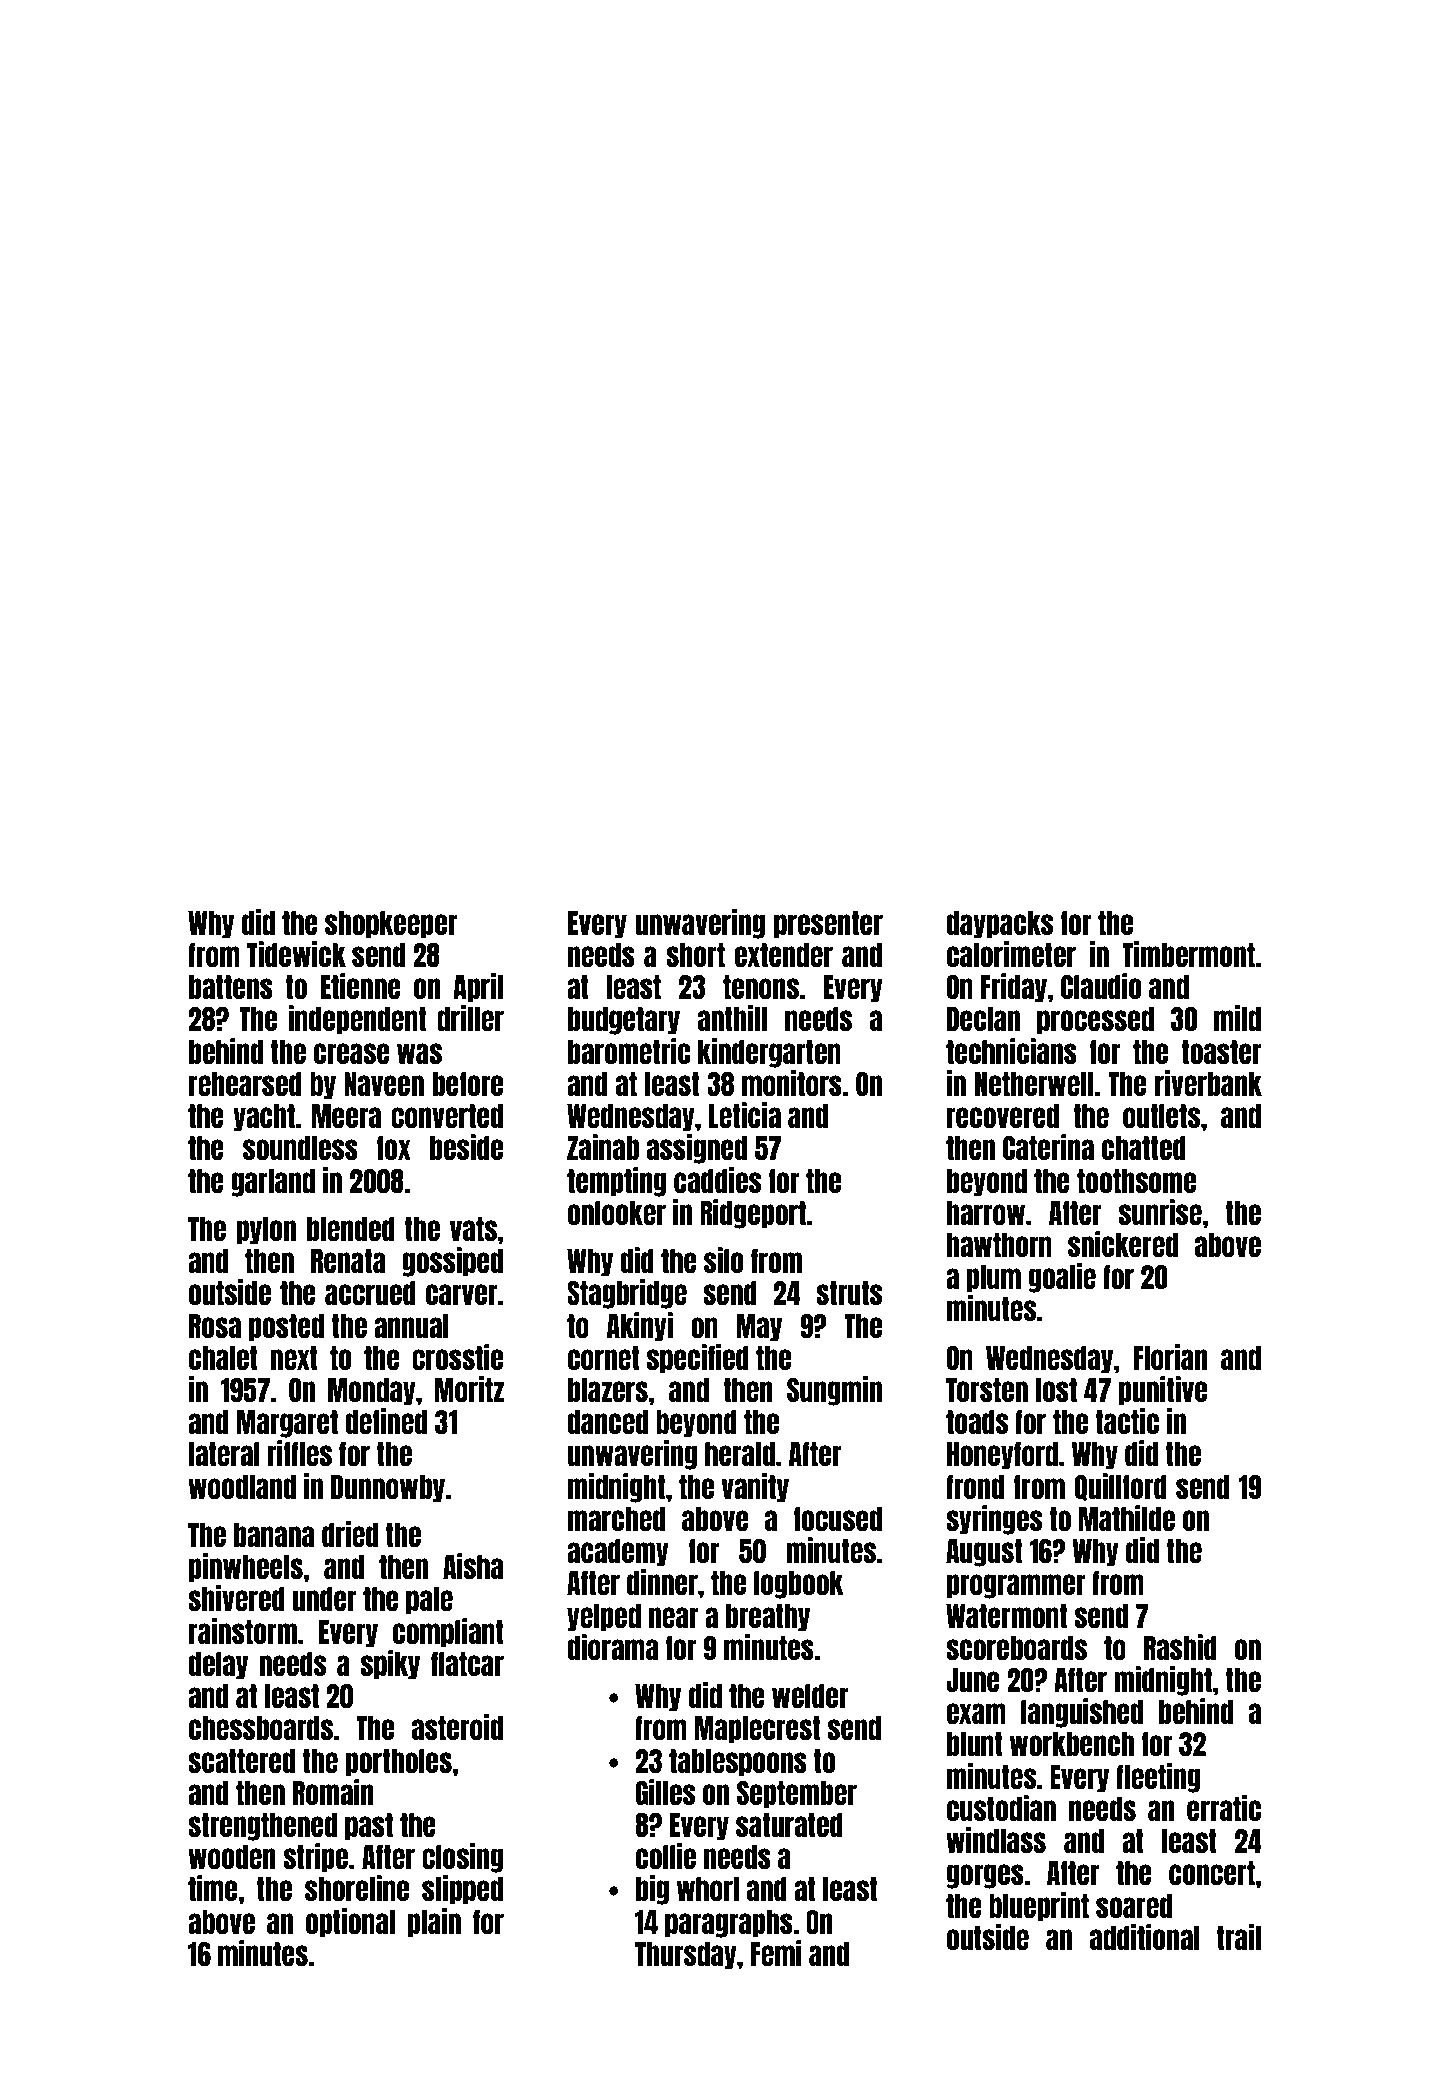 The image size is (1450, 2100). Describe the element at coordinates (1127, 1518) in the screenshot. I see `Mathilde` at that location.
